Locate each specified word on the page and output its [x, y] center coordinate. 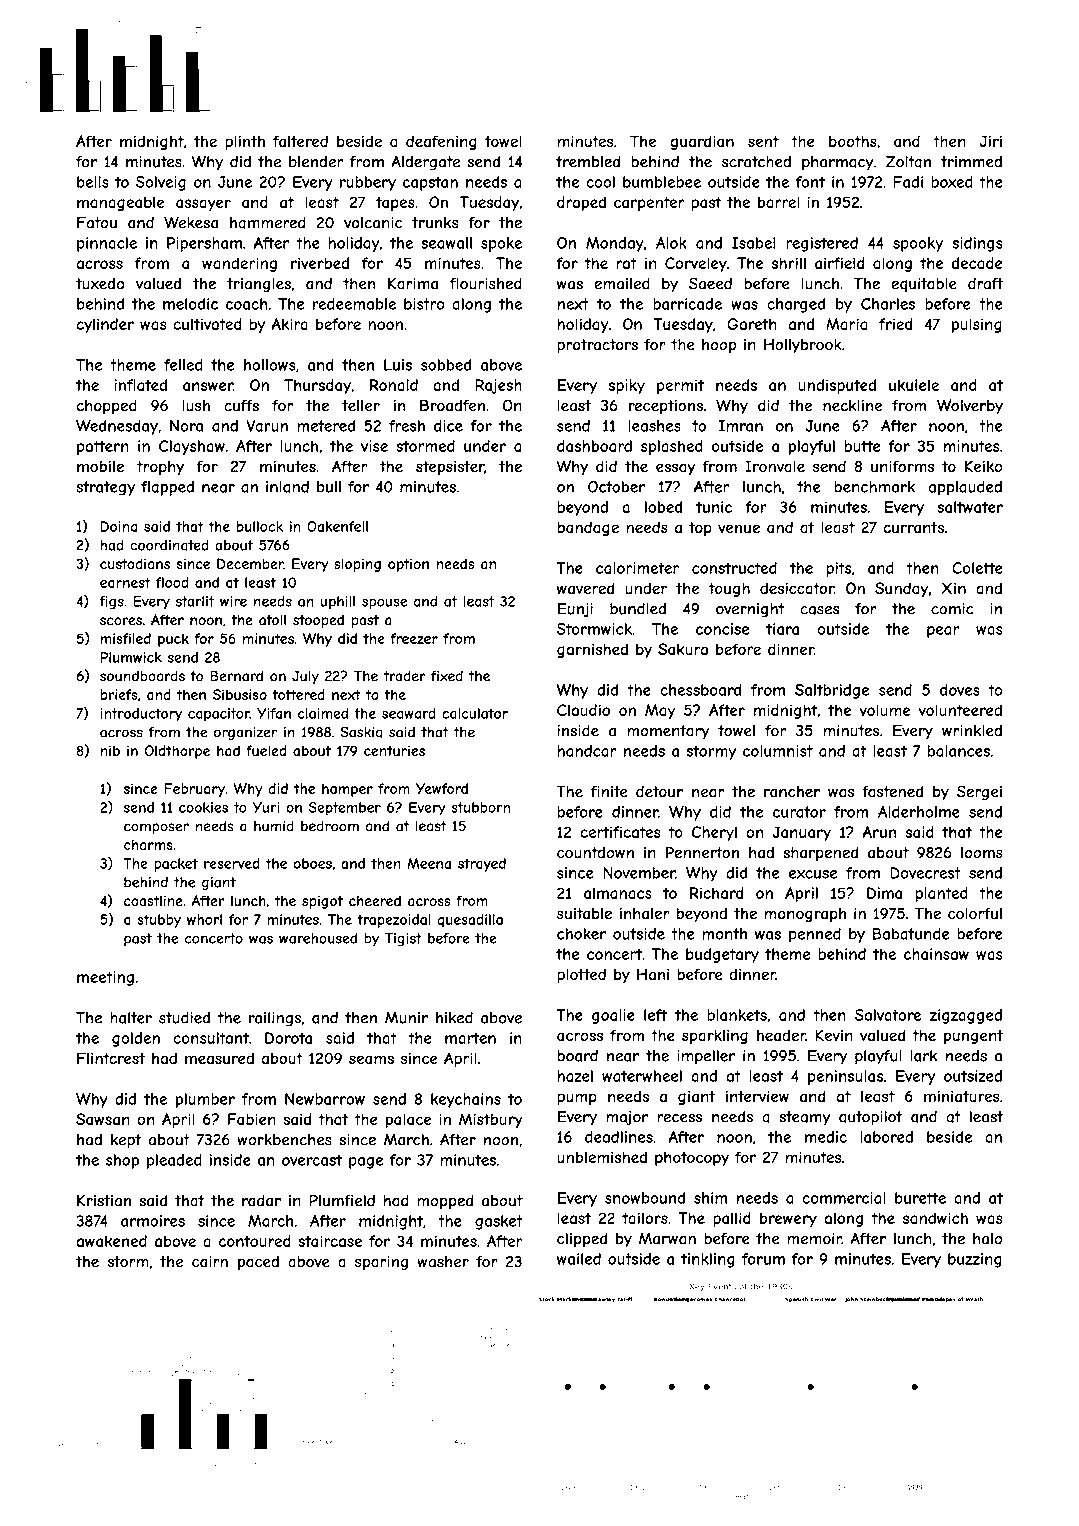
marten [470, 1038]
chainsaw [936, 954]
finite [609, 792]
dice [448, 426]
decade [977, 263]
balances [959, 751]
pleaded [174, 1161]
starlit [195, 601]
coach [246, 304]
